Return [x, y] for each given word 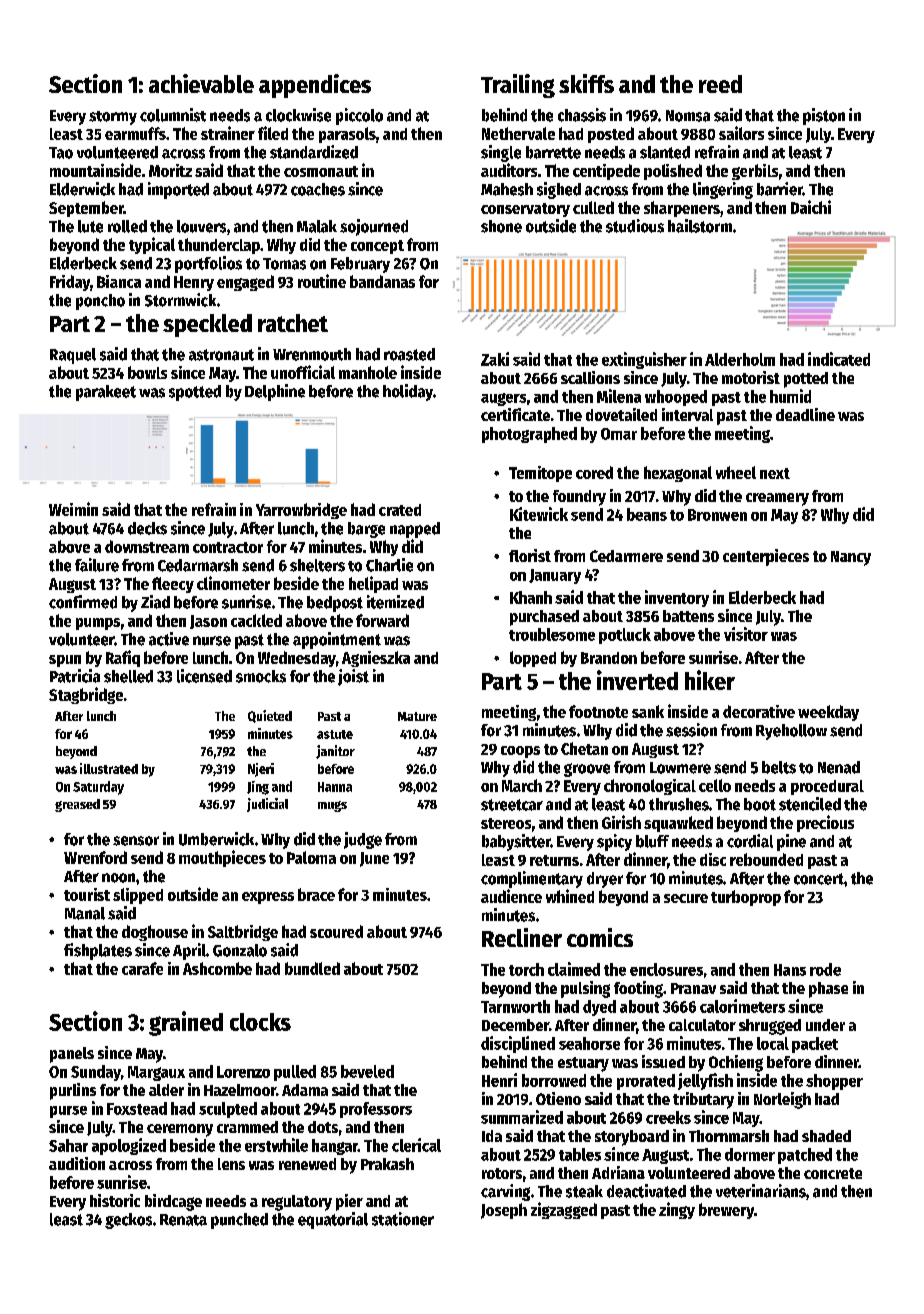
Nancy [851, 558]
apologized [129, 1146]
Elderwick [82, 189]
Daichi [811, 207]
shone [501, 226]
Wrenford [95, 857]
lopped [533, 659]
